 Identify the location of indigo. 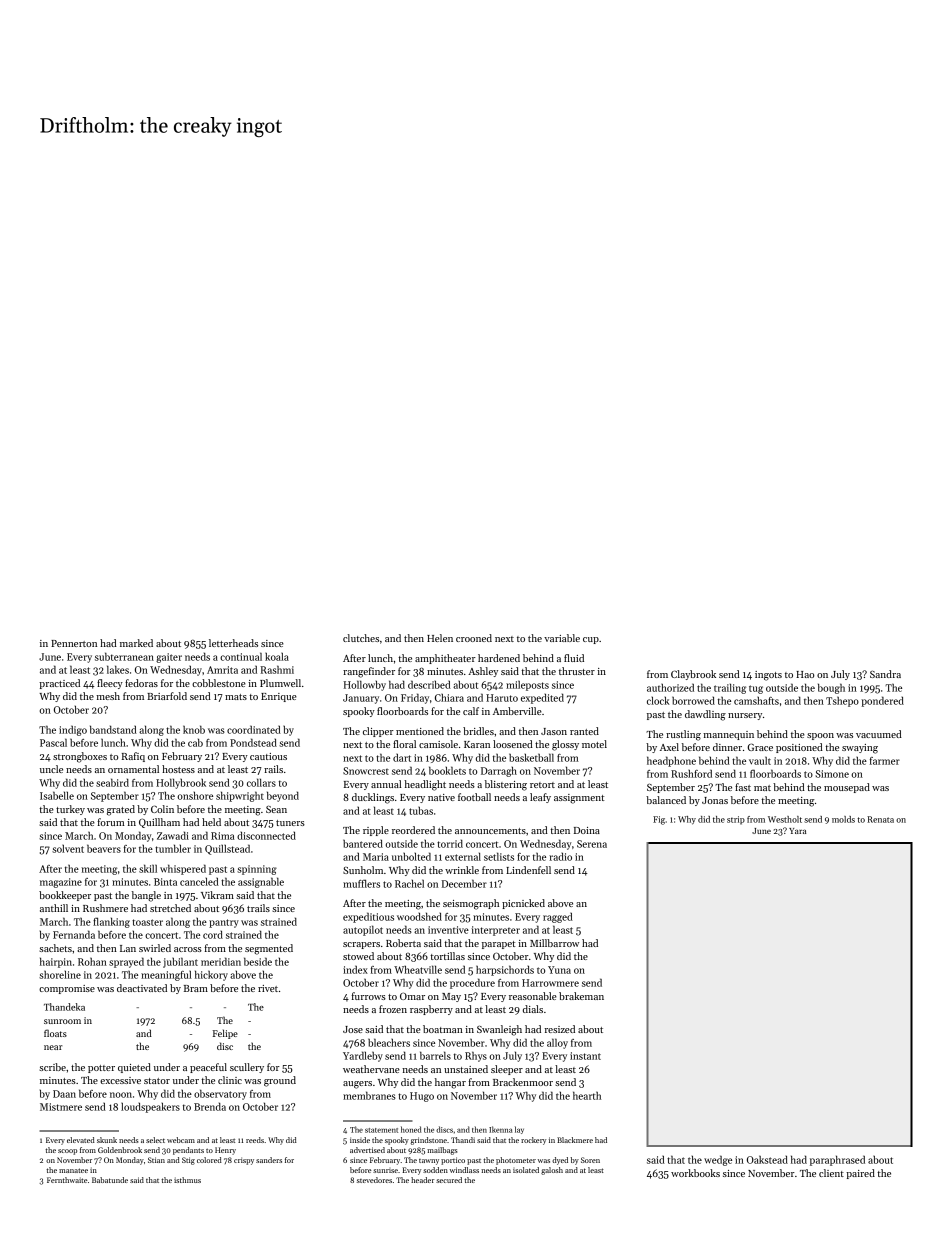
(73, 730).
